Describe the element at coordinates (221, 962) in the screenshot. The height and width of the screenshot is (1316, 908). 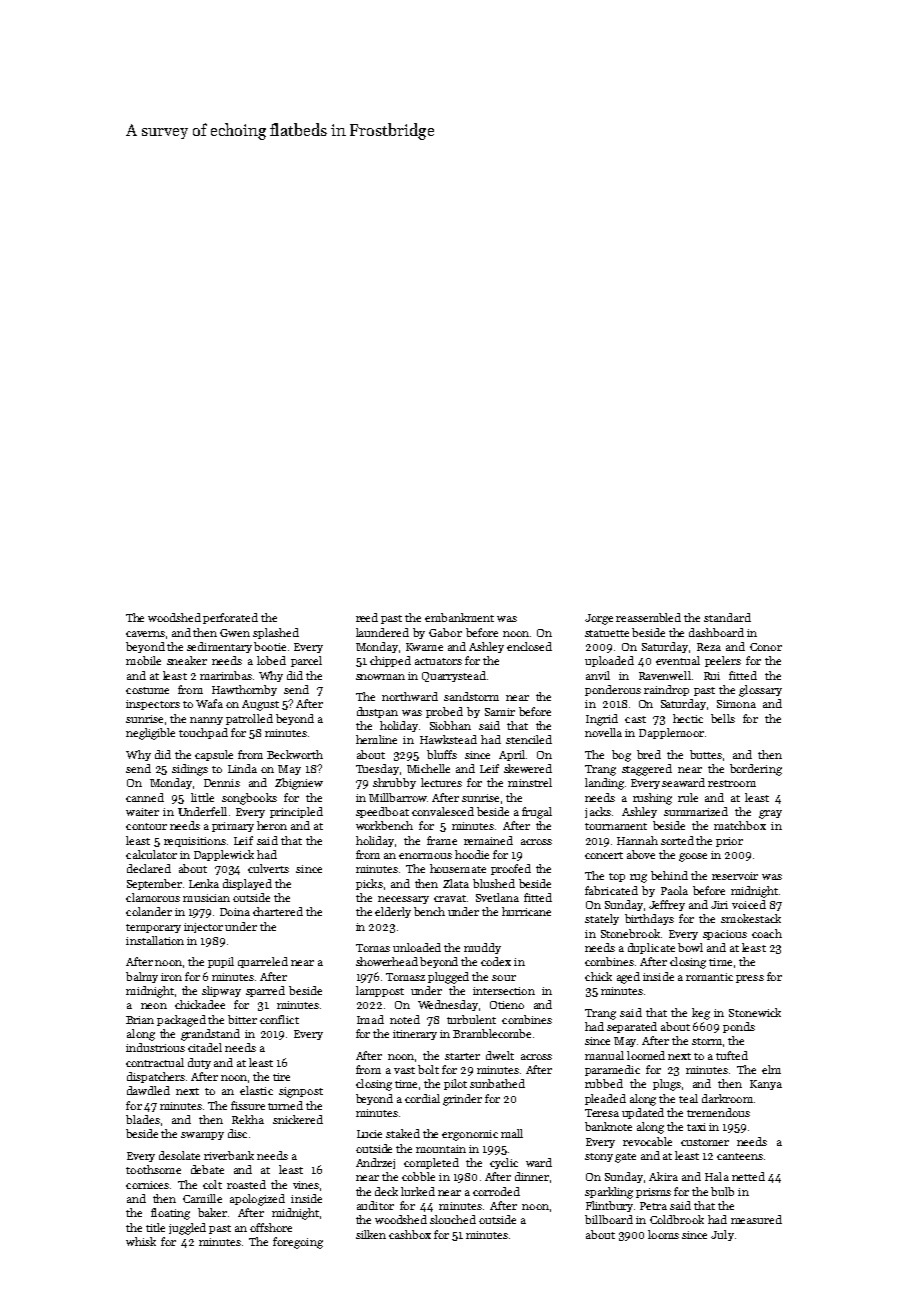
I see `pupil` at that location.
